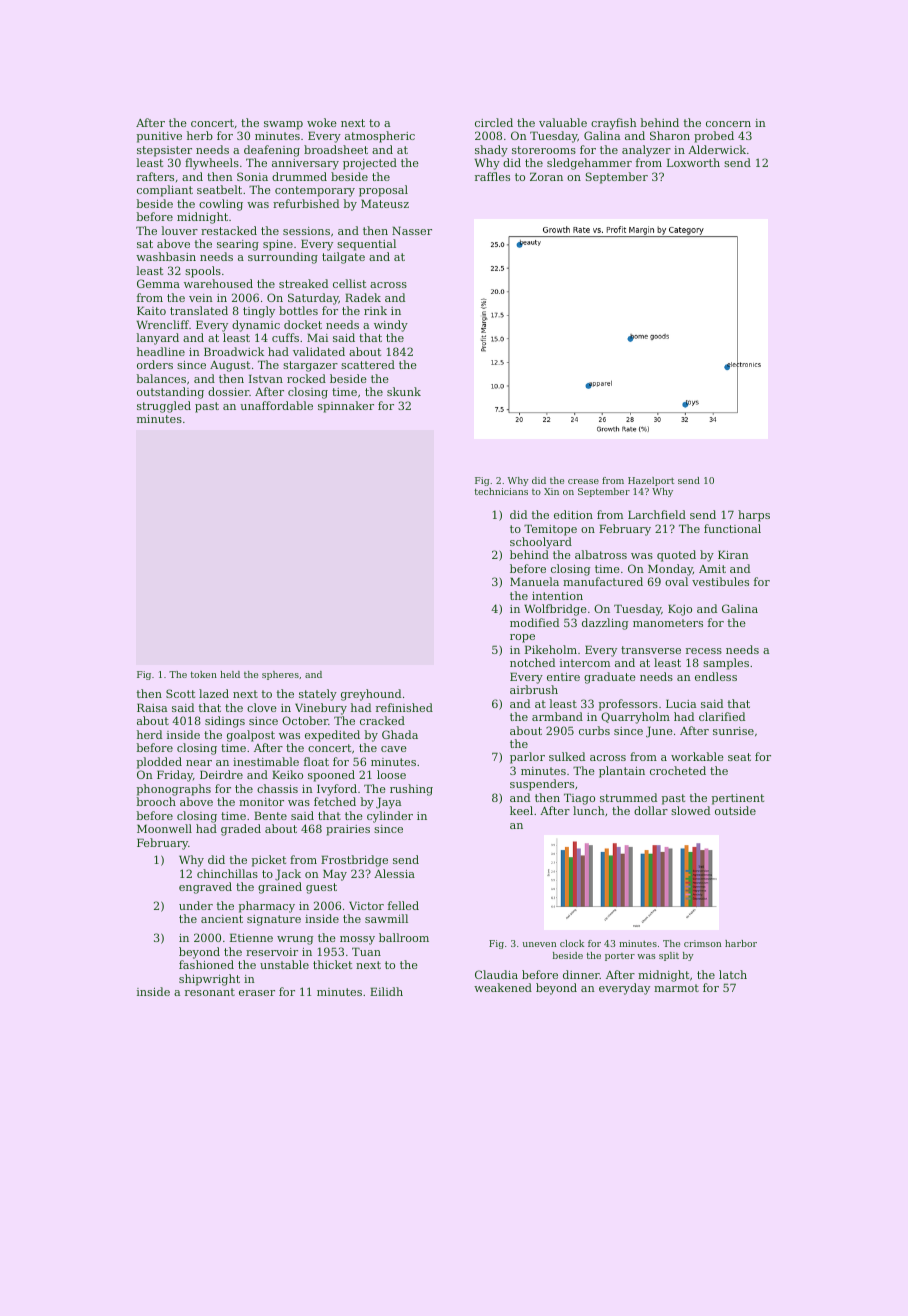  What do you see at coordinates (283, 125) in the image?
I see `swamp` at bounding box center [283, 125].
